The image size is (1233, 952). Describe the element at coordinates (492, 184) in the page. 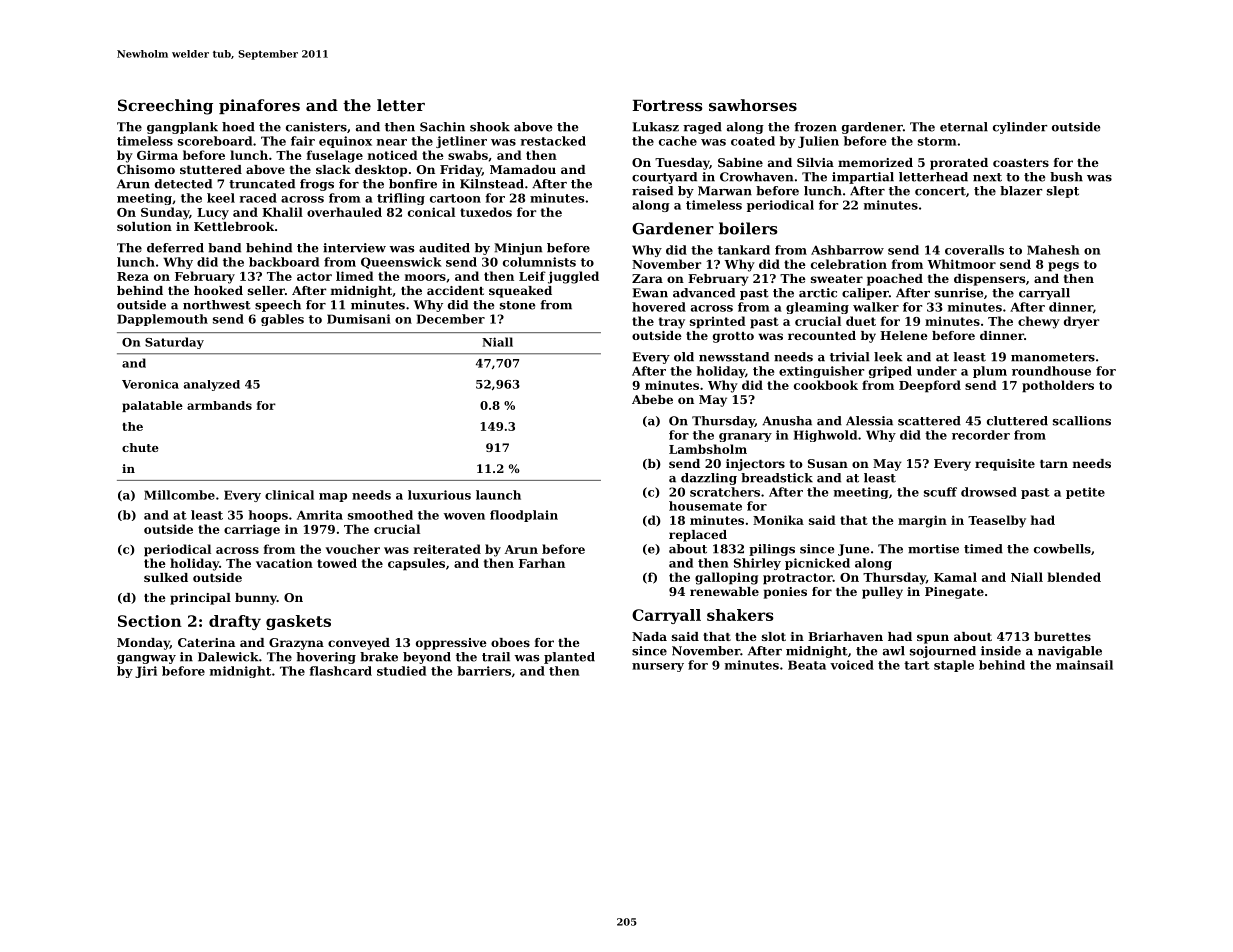

I see `Kilnstead` at that location.
